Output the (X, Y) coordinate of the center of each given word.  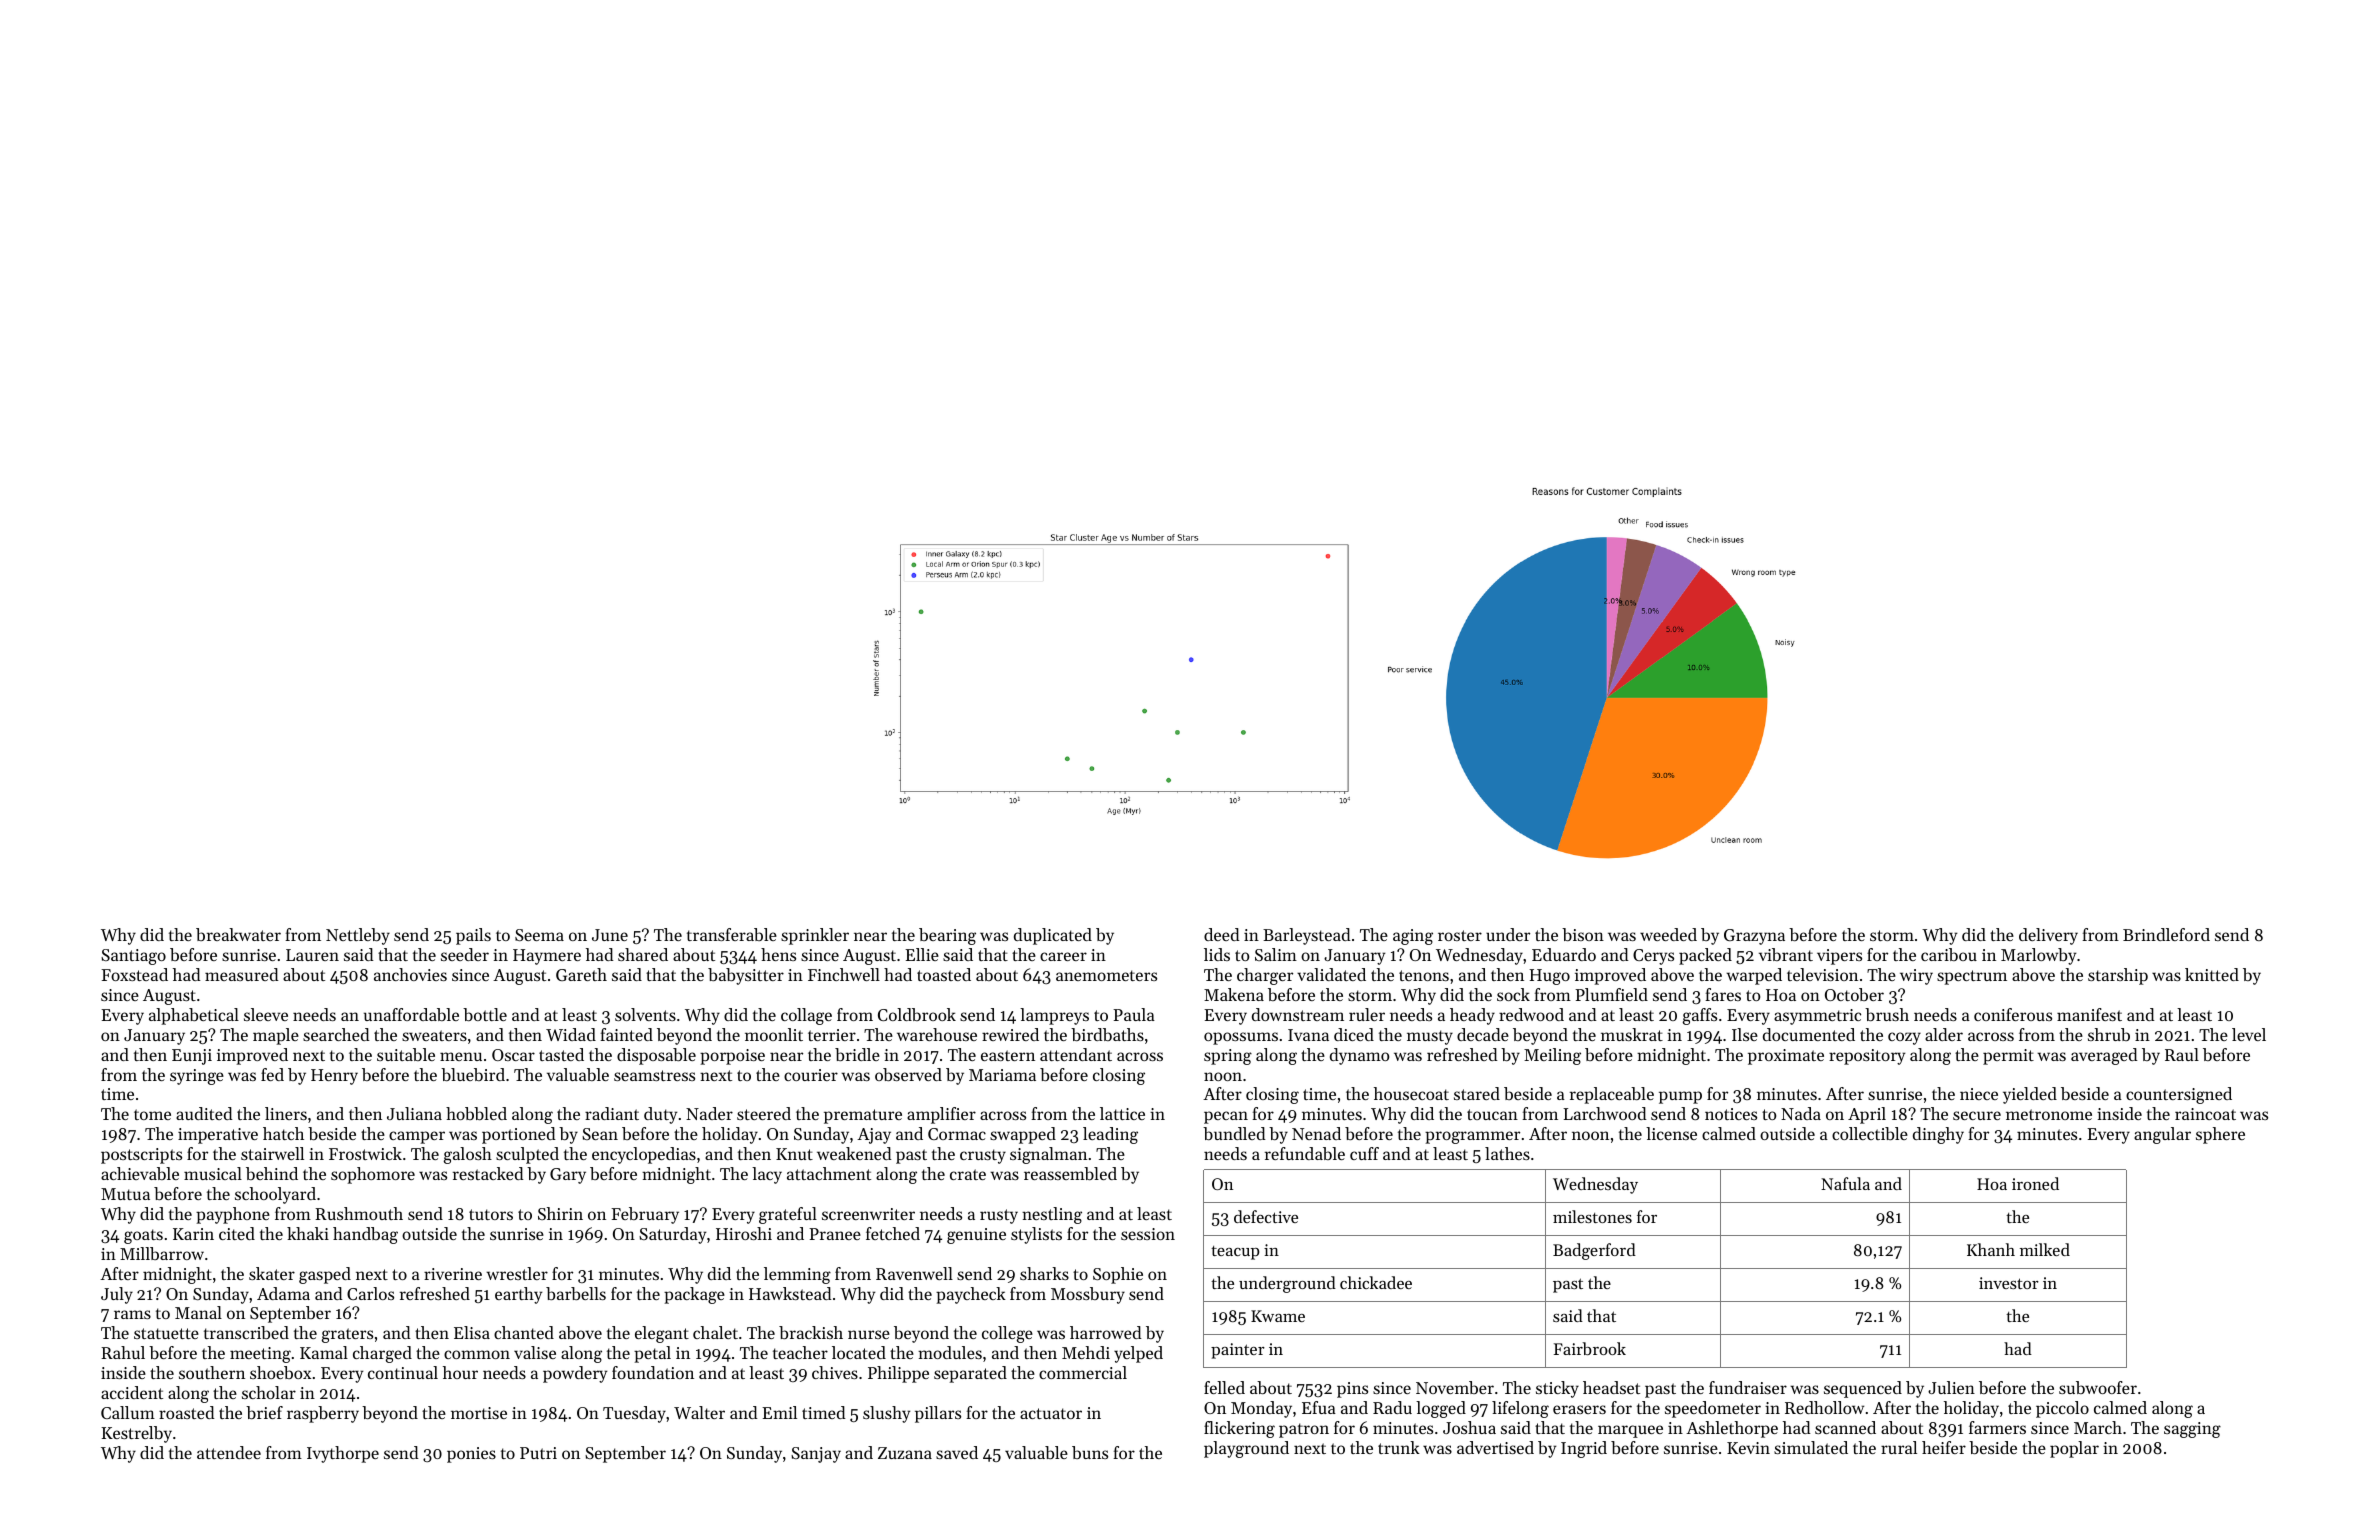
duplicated (1053, 936)
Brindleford (2166, 934)
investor (2009, 1283)
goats (143, 1236)
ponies (471, 1455)
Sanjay (816, 1455)
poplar (2074, 1449)
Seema (539, 935)
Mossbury (1088, 1295)
